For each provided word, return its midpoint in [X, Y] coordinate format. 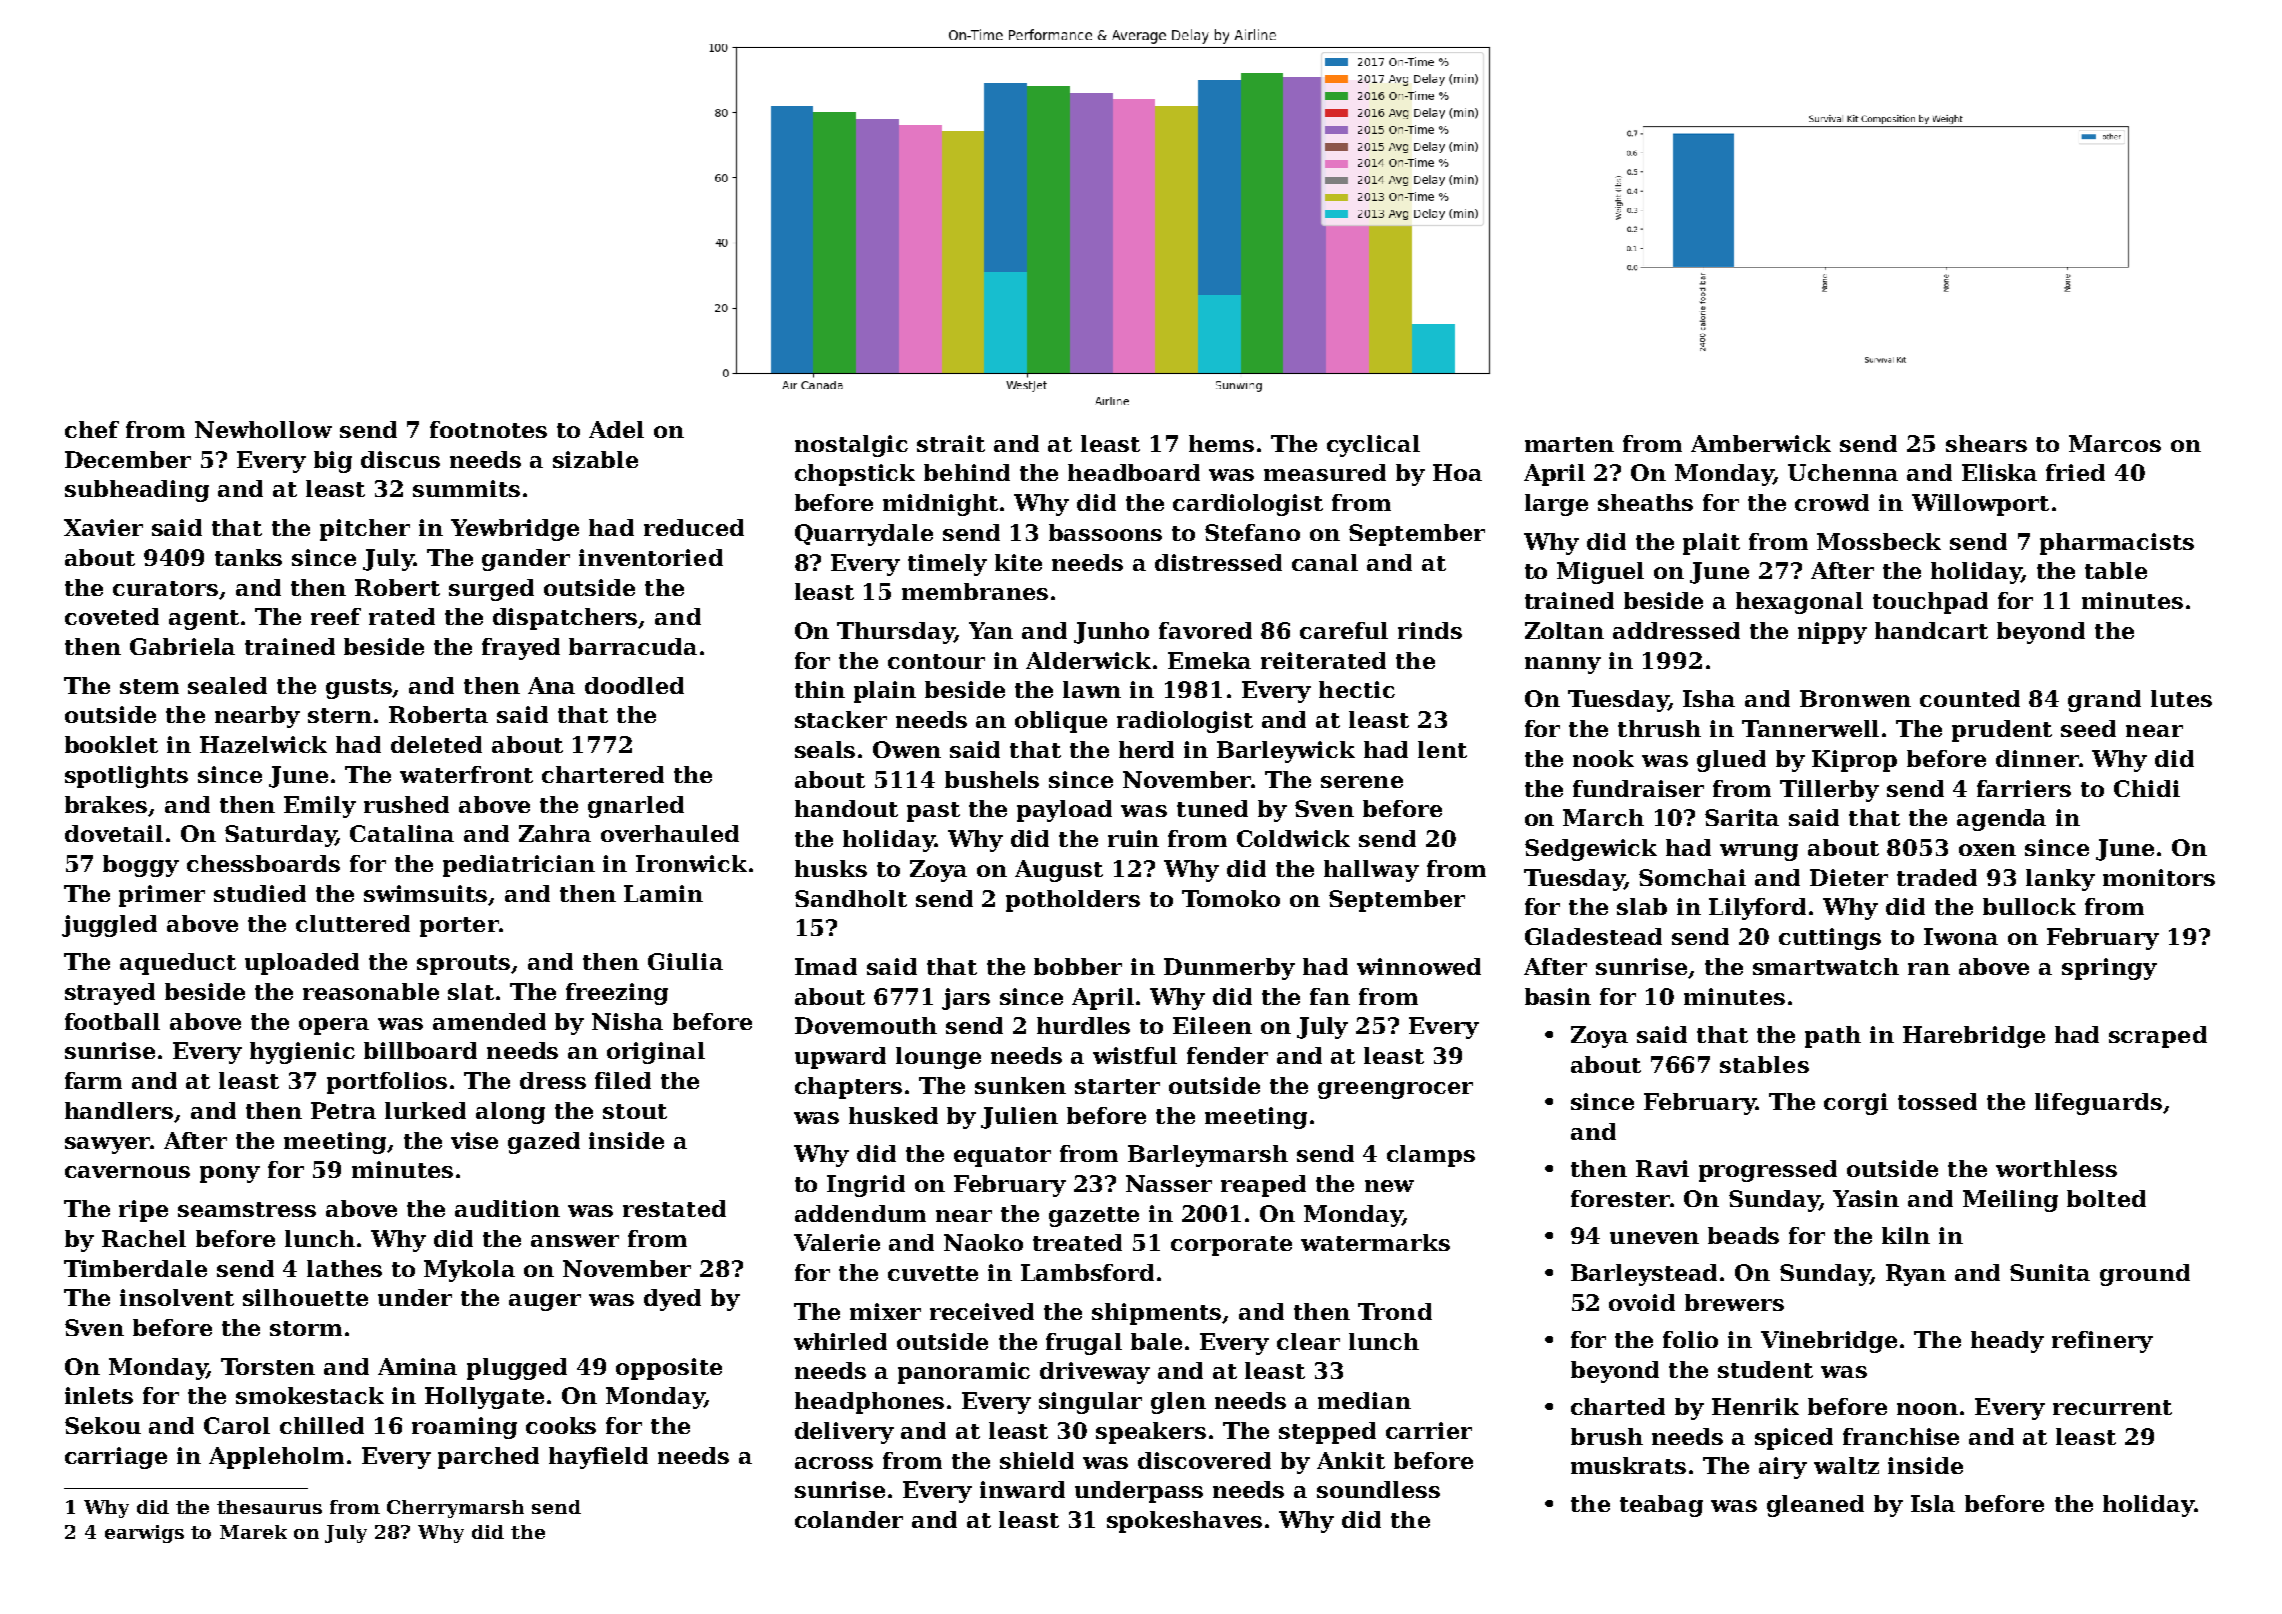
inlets [99, 1395]
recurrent [2112, 1407]
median [1364, 1400]
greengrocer [1395, 1090]
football [112, 1021]
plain [885, 692]
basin [1558, 996]
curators [165, 588]
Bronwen [1855, 698]
